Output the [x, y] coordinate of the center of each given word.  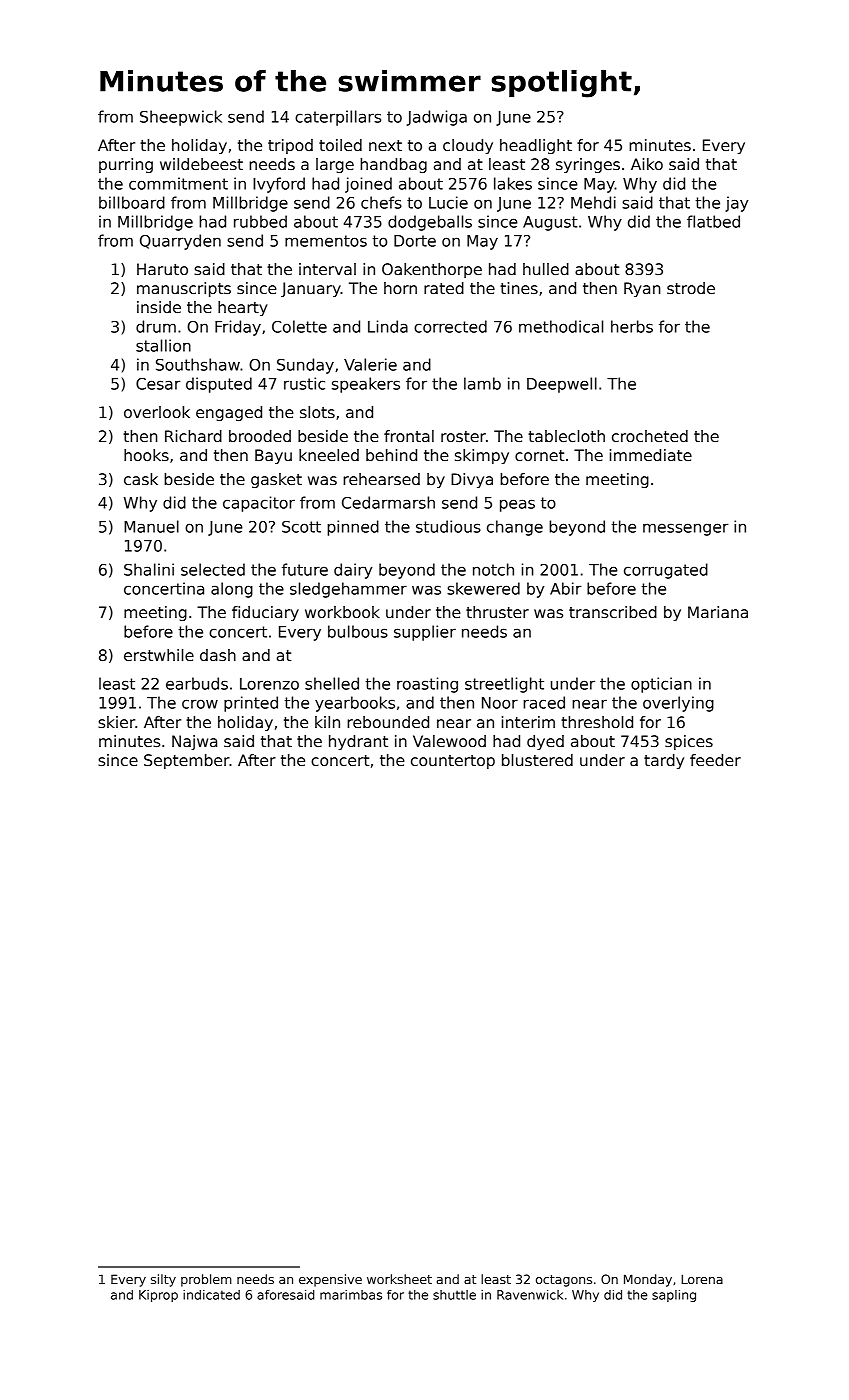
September [187, 761]
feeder [715, 760]
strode [691, 288]
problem [206, 1280]
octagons [564, 1281]
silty [163, 1280]
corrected [450, 326]
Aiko [647, 164]
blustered [537, 760]
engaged [229, 413]
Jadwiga [437, 118]
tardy [664, 761]
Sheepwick [181, 118]
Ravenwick [530, 1295]
